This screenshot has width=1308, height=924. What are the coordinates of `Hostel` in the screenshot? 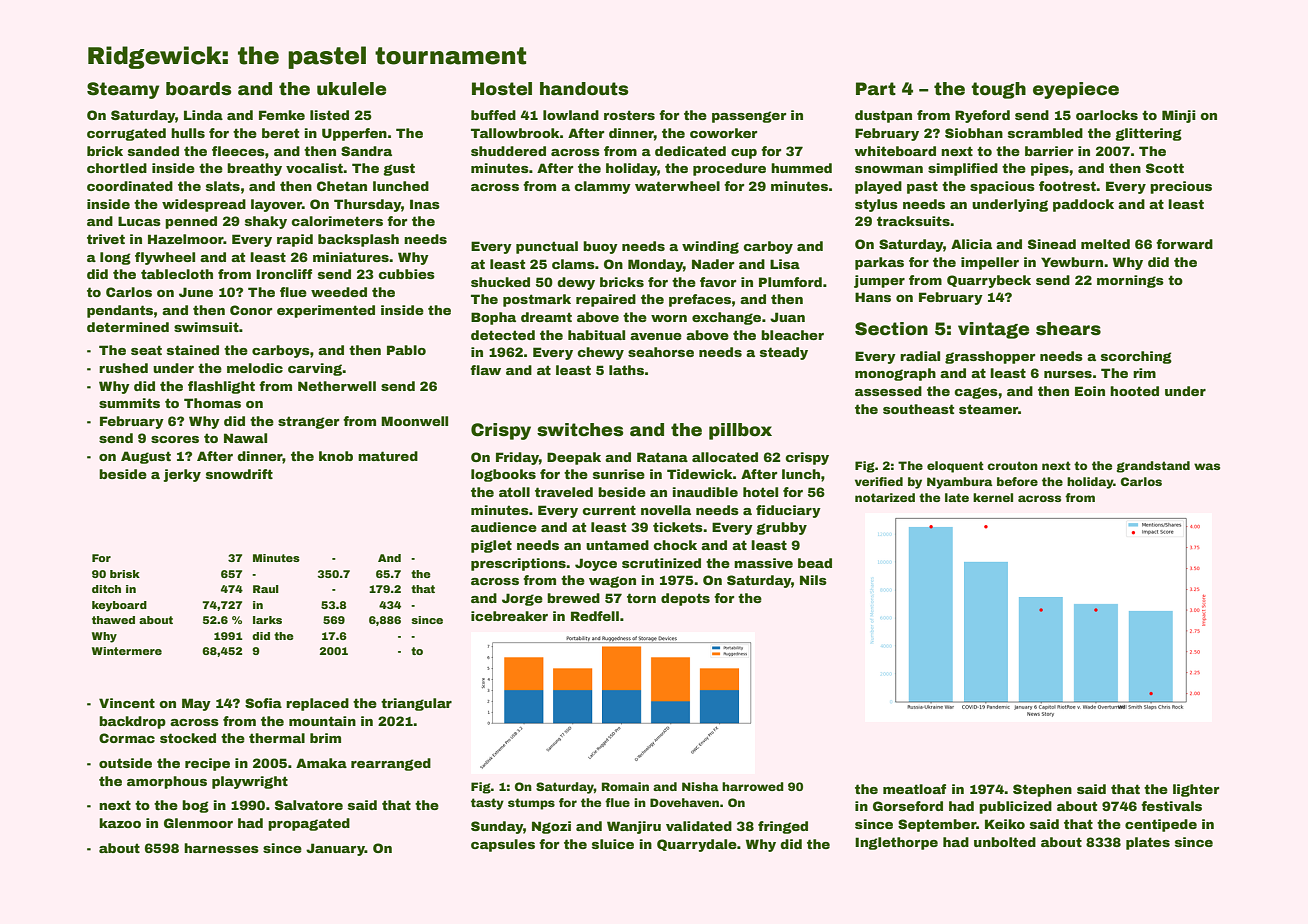 It's located at (502, 89).
